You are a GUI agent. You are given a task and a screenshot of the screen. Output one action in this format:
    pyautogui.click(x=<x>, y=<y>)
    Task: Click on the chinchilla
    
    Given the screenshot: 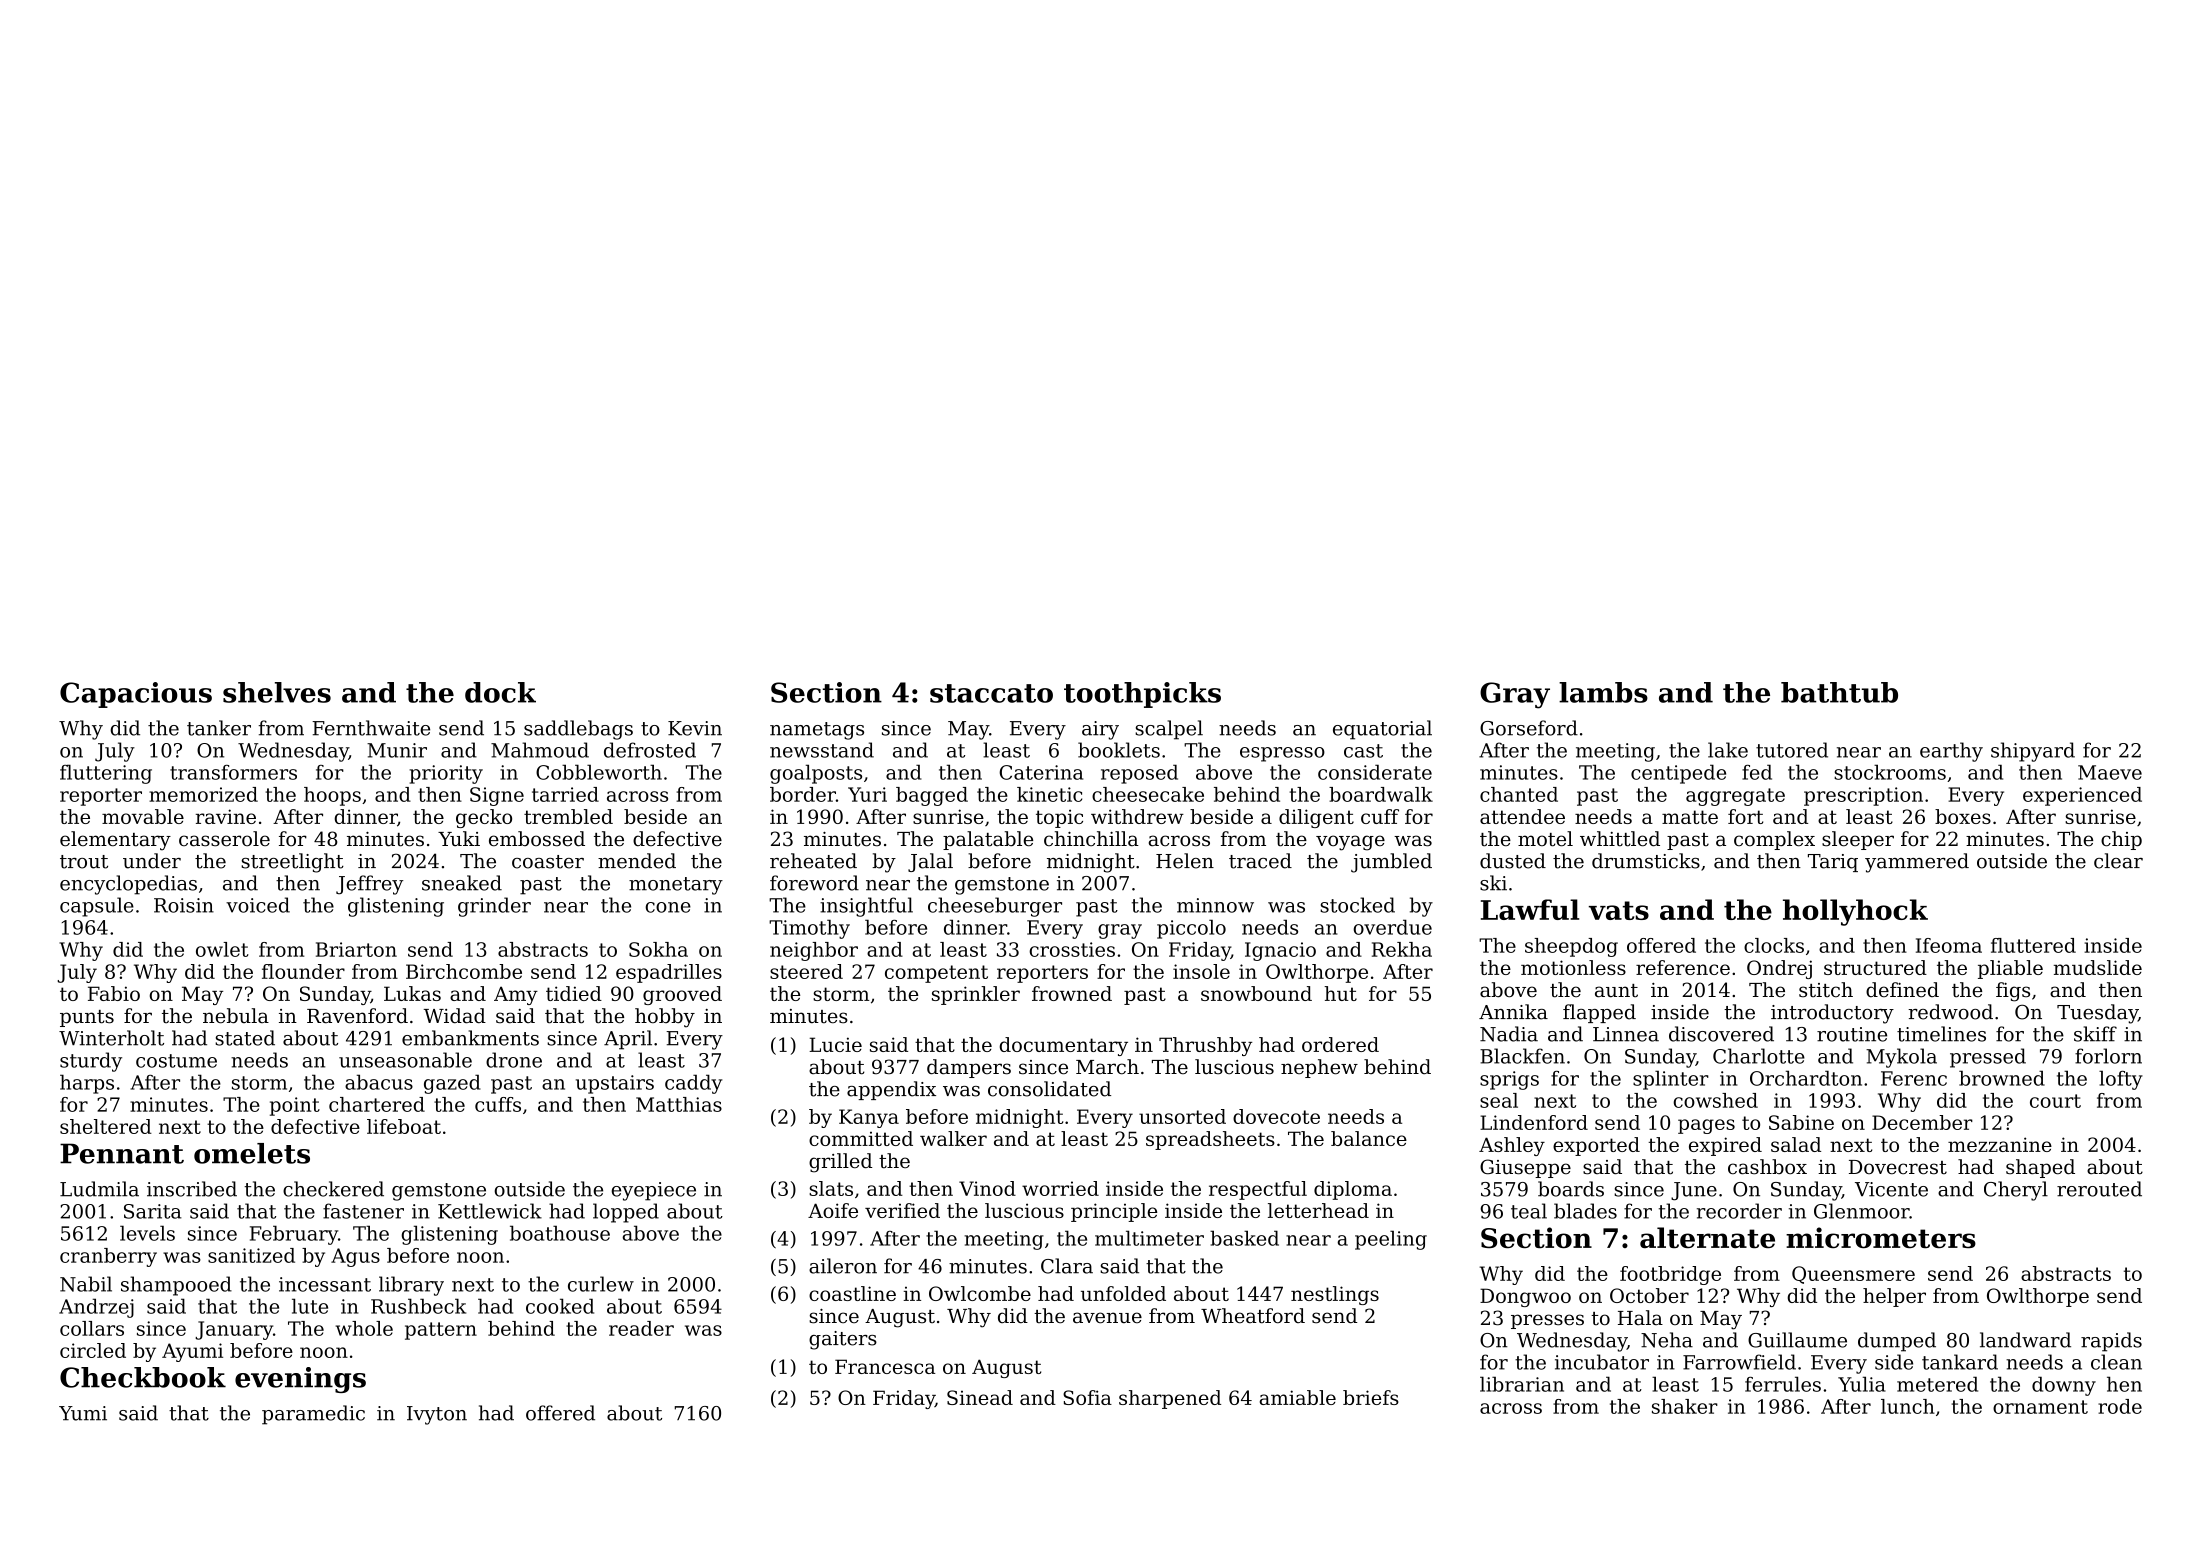 What is the action you would take?
    pyautogui.click(x=1091, y=838)
